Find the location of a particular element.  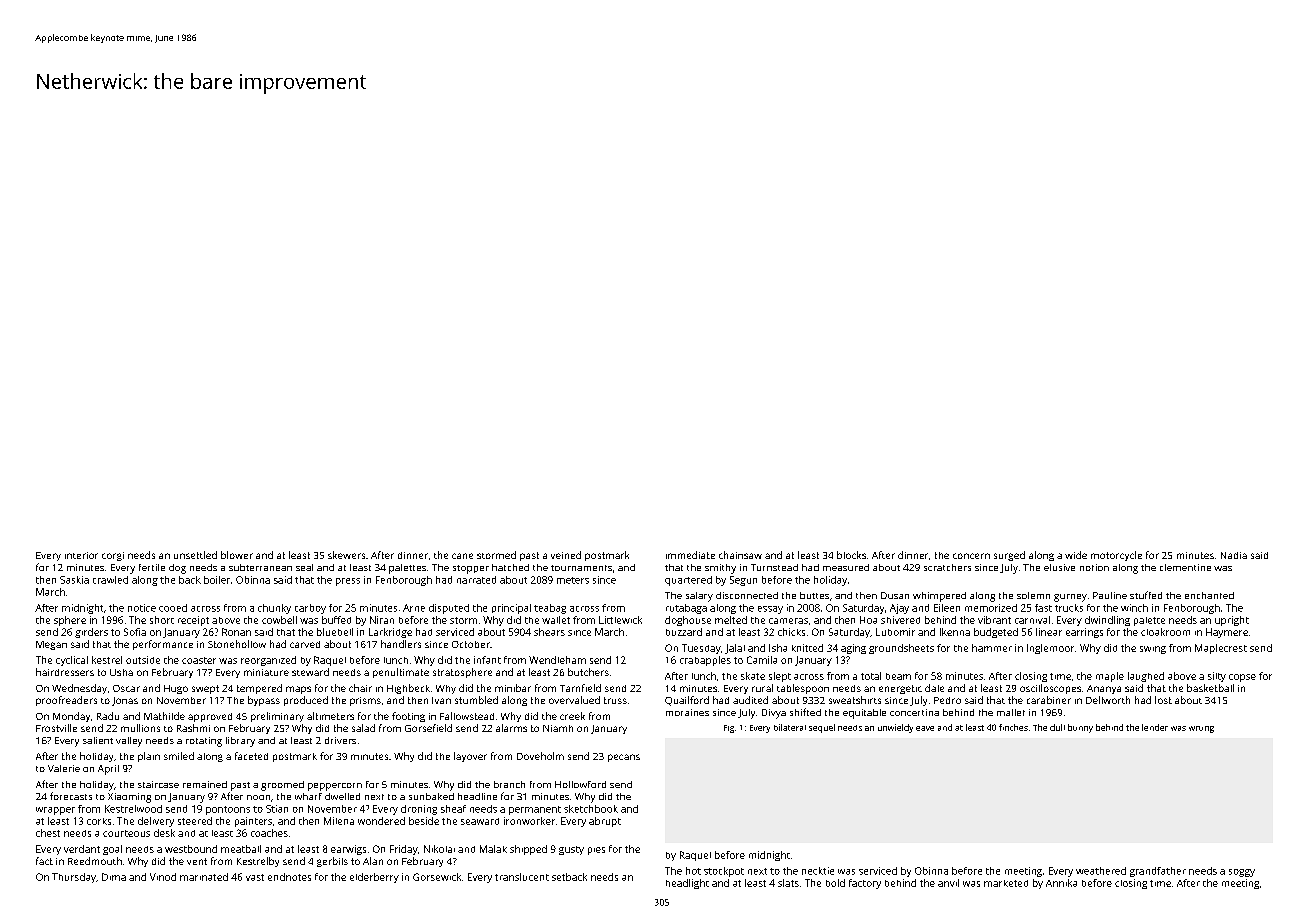

meatball is located at coordinates (241, 849).
